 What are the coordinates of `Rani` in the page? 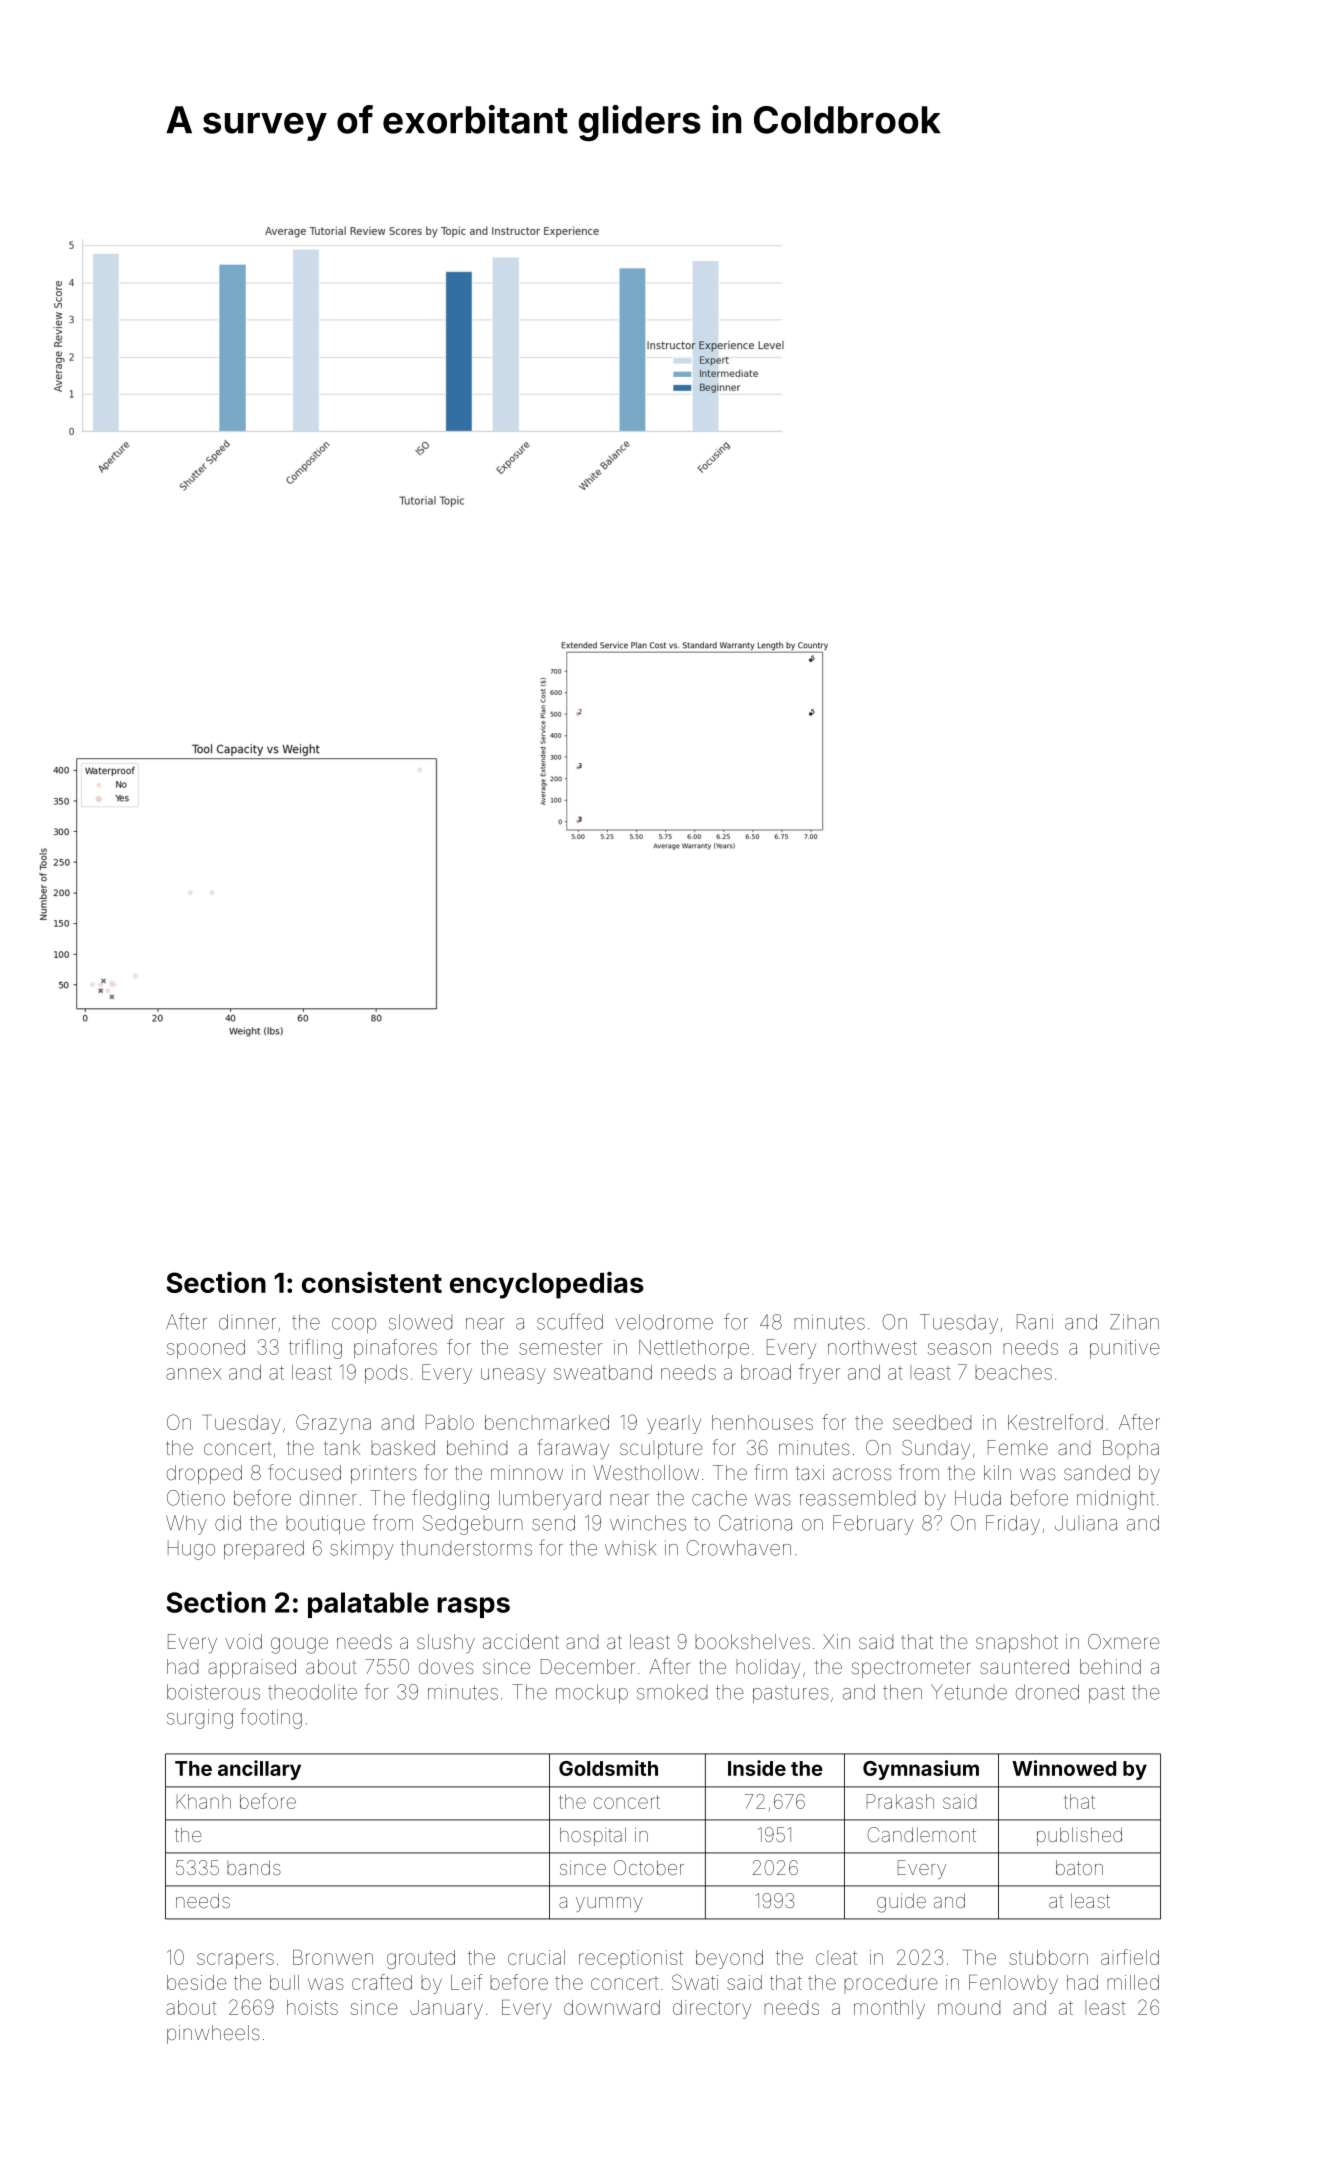 It's located at (1035, 1322).
